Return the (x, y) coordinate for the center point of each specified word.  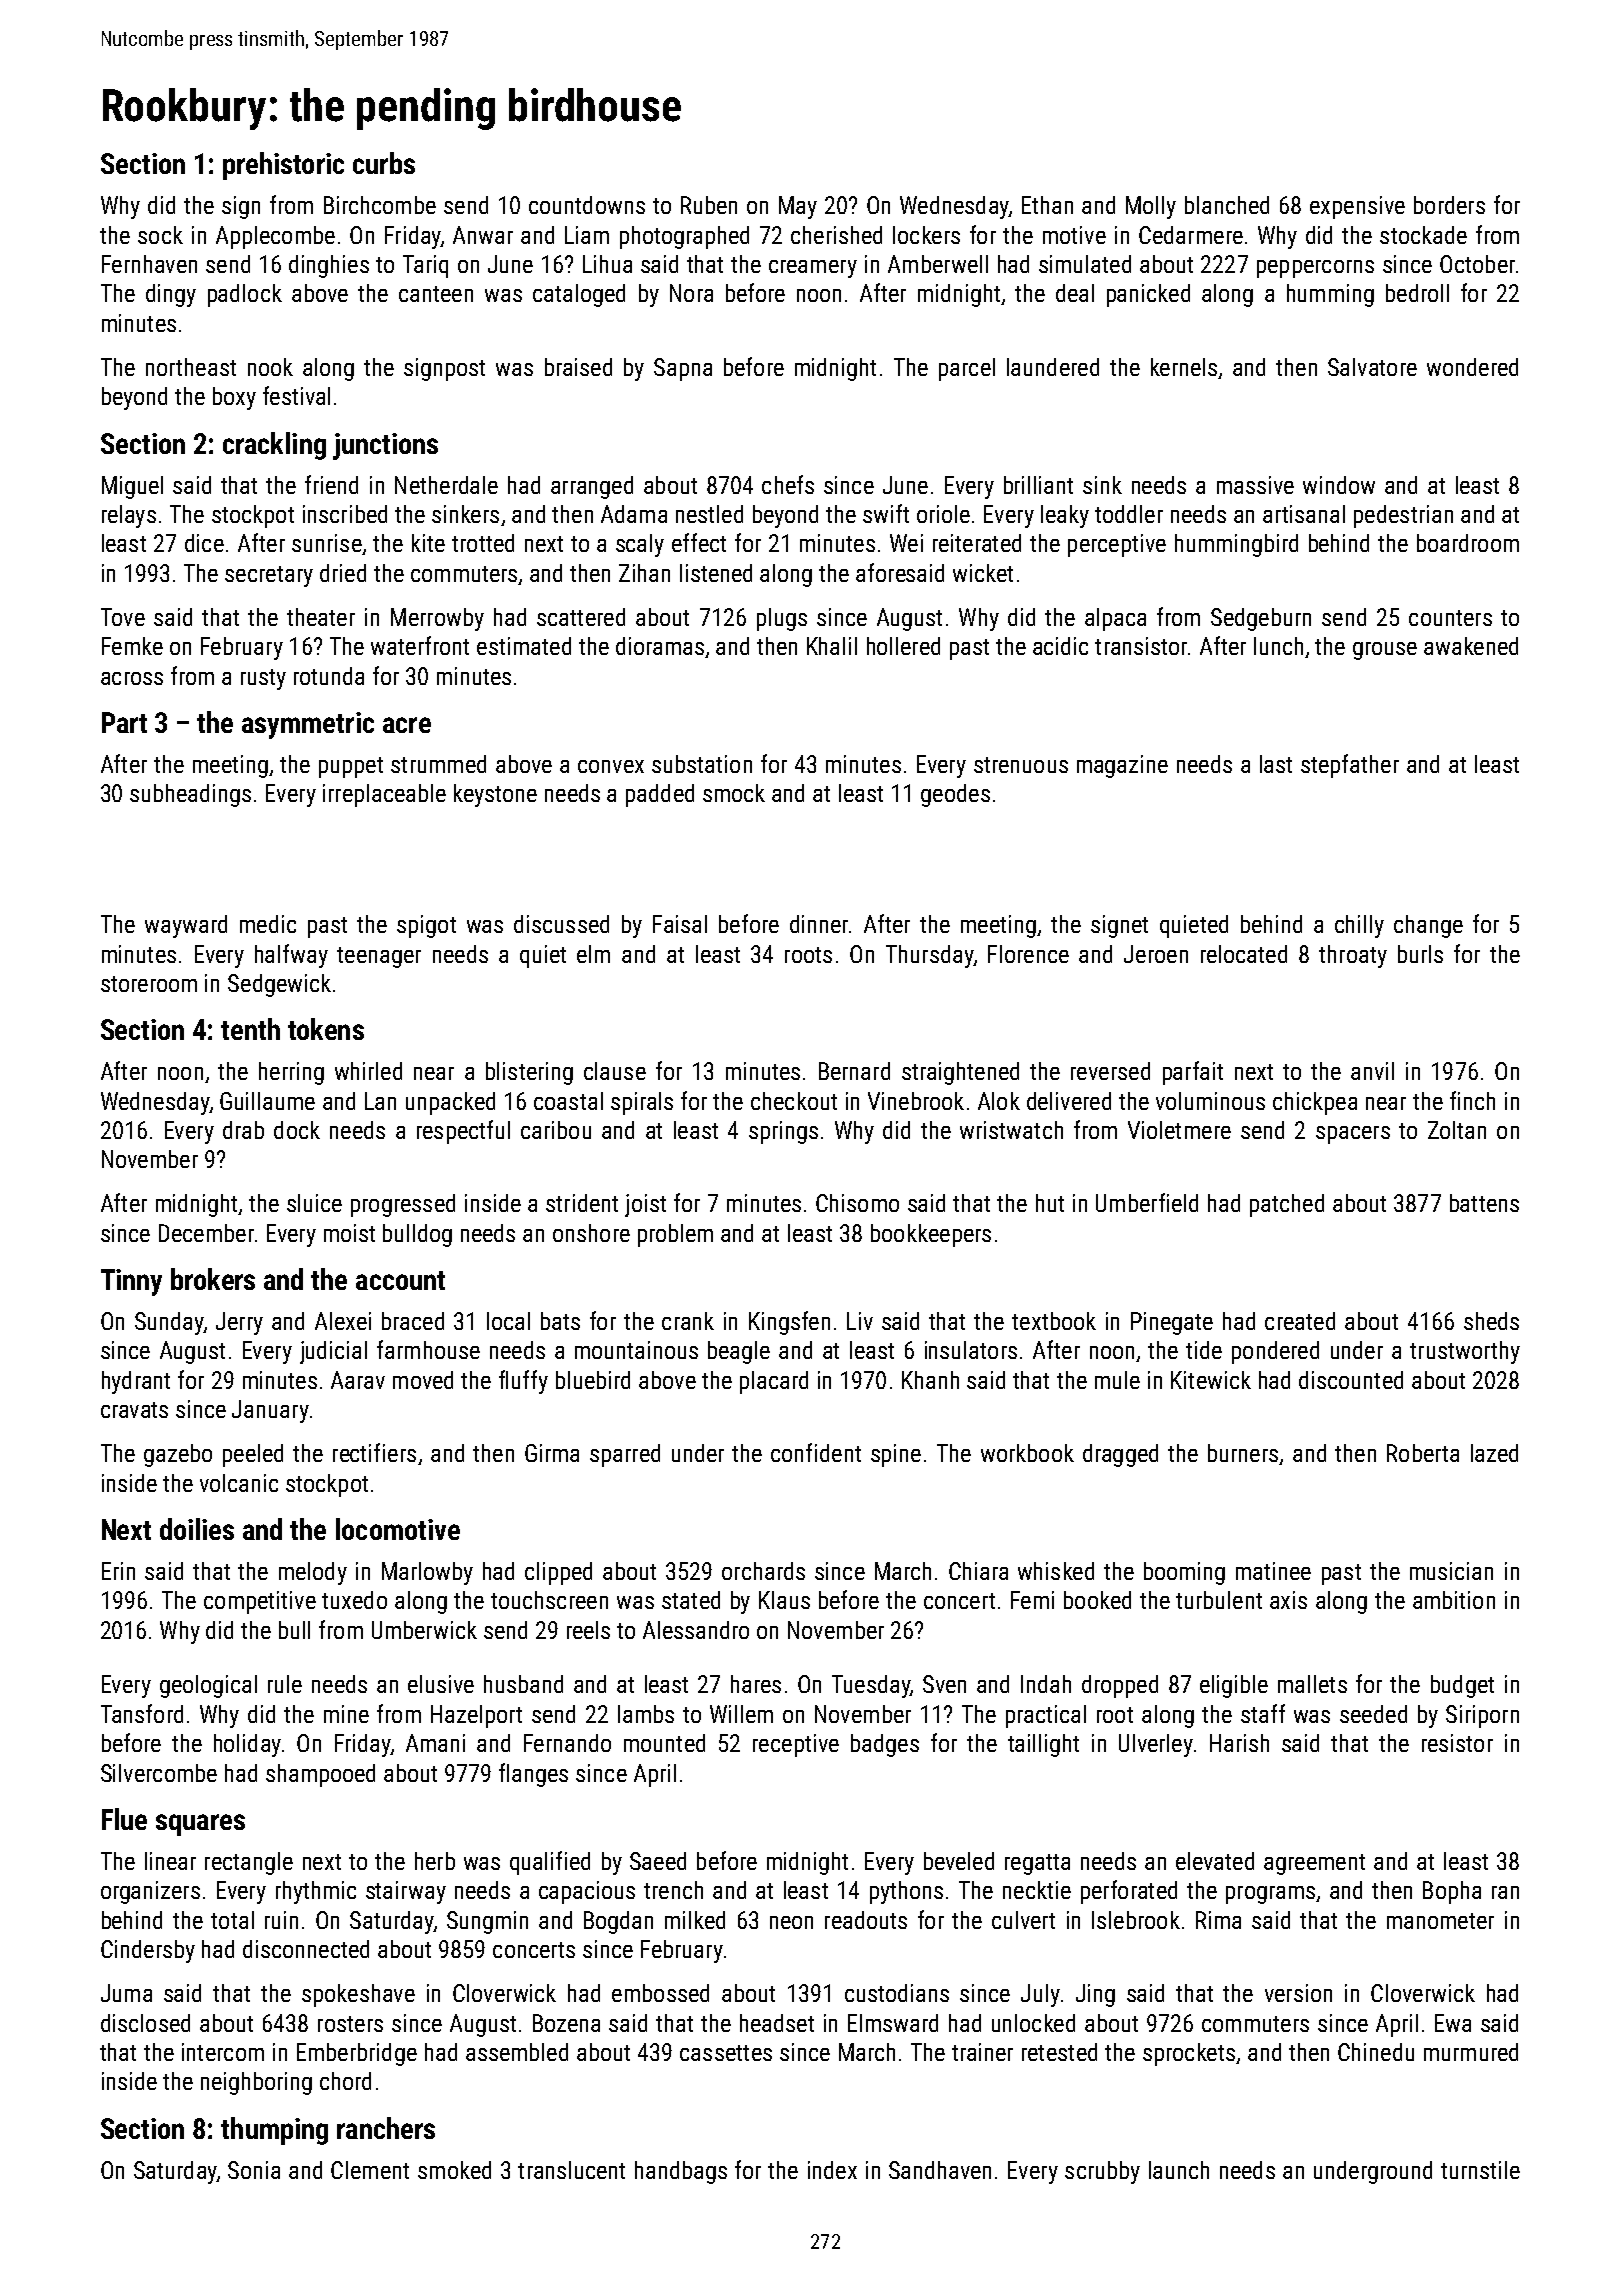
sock (160, 235)
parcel (967, 369)
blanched (1227, 205)
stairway (406, 1892)
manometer (1440, 1921)
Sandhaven (940, 2170)
